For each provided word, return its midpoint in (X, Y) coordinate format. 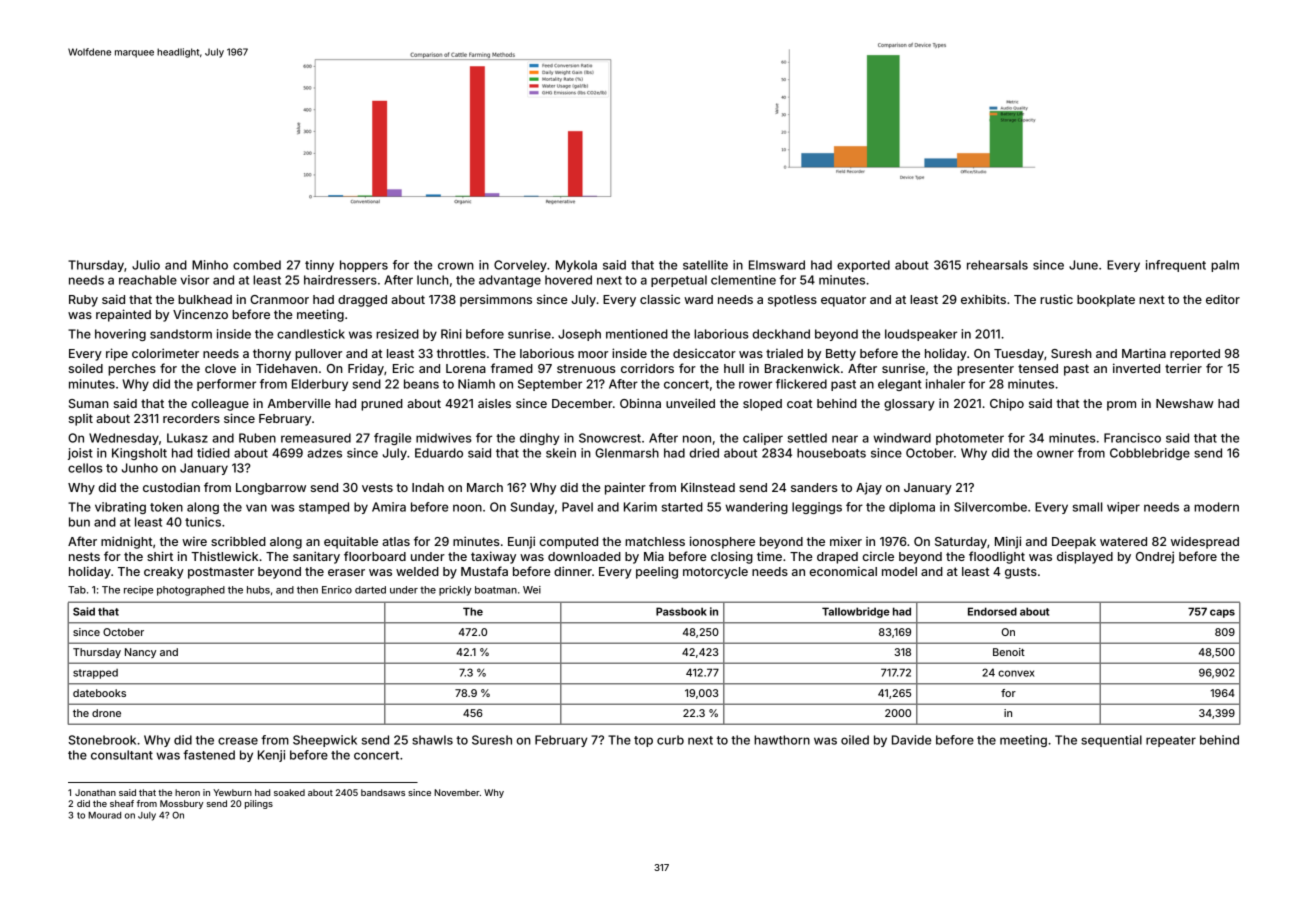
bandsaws (383, 792)
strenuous (586, 368)
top (643, 741)
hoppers (364, 266)
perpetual (679, 281)
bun (79, 522)
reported (1195, 355)
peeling (657, 572)
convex (1016, 673)
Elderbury (320, 385)
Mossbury (181, 804)
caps (1222, 613)
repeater (1171, 741)
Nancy (140, 653)
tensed (1038, 368)
